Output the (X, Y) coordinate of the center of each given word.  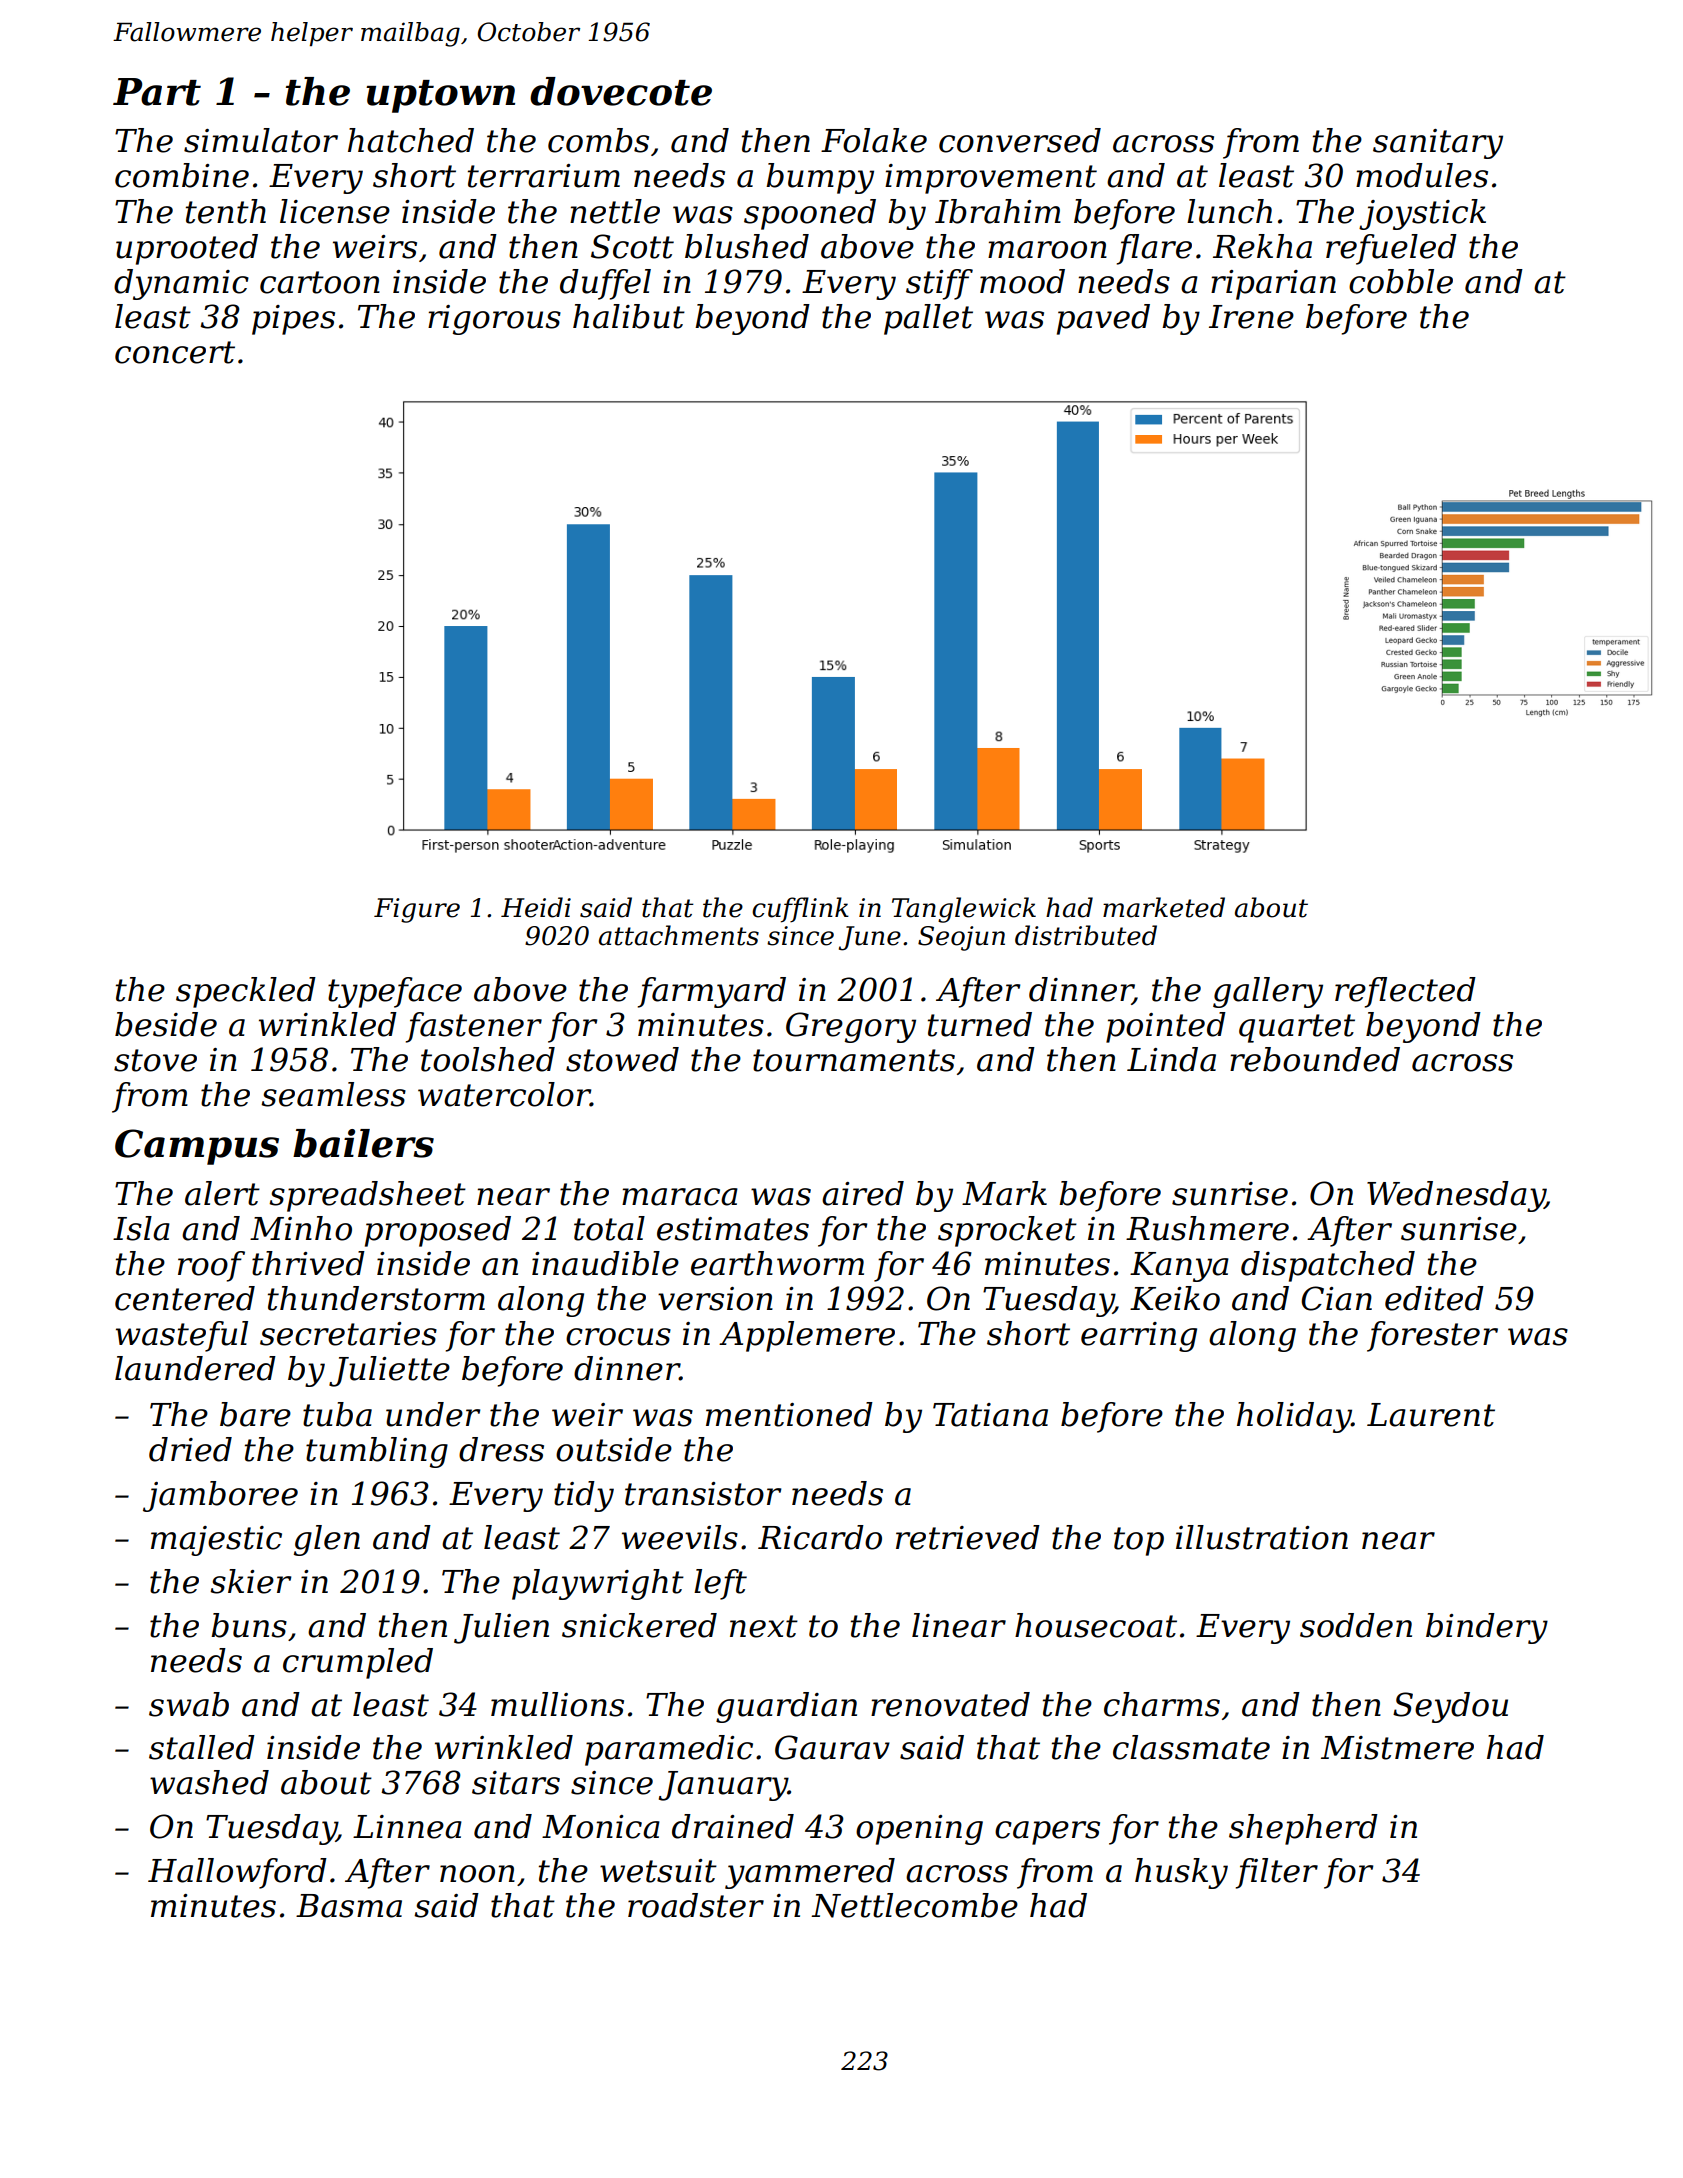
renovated (950, 1704)
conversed (1020, 140)
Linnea (407, 1827)
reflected (1405, 992)
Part (157, 92)
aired (863, 1193)
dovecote (621, 91)
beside (166, 1024)
